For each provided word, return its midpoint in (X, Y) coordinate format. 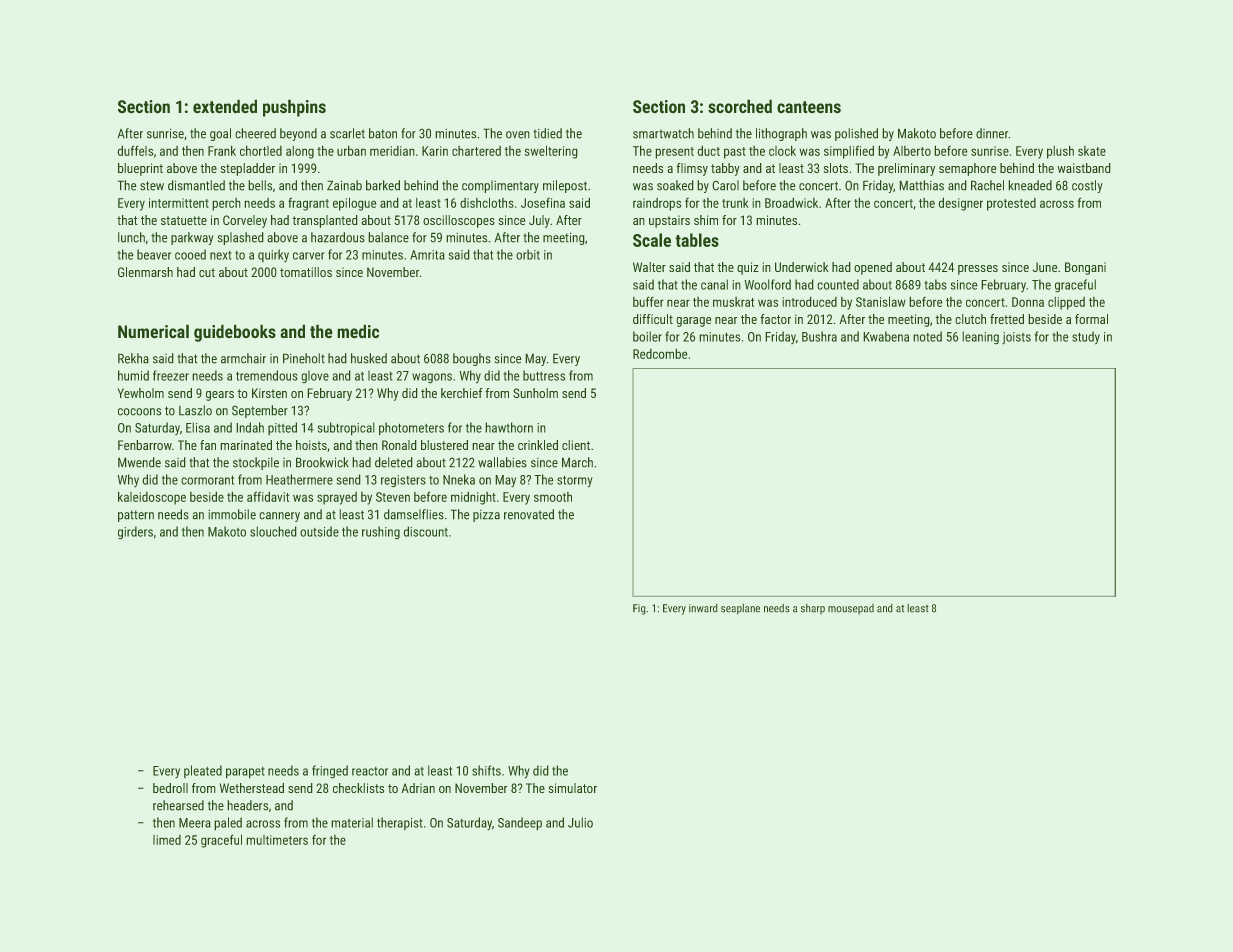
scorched (740, 106)
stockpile (256, 463)
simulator (572, 788)
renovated (529, 514)
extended (225, 106)
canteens (809, 107)
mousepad (851, 609)
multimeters (277, 840)
